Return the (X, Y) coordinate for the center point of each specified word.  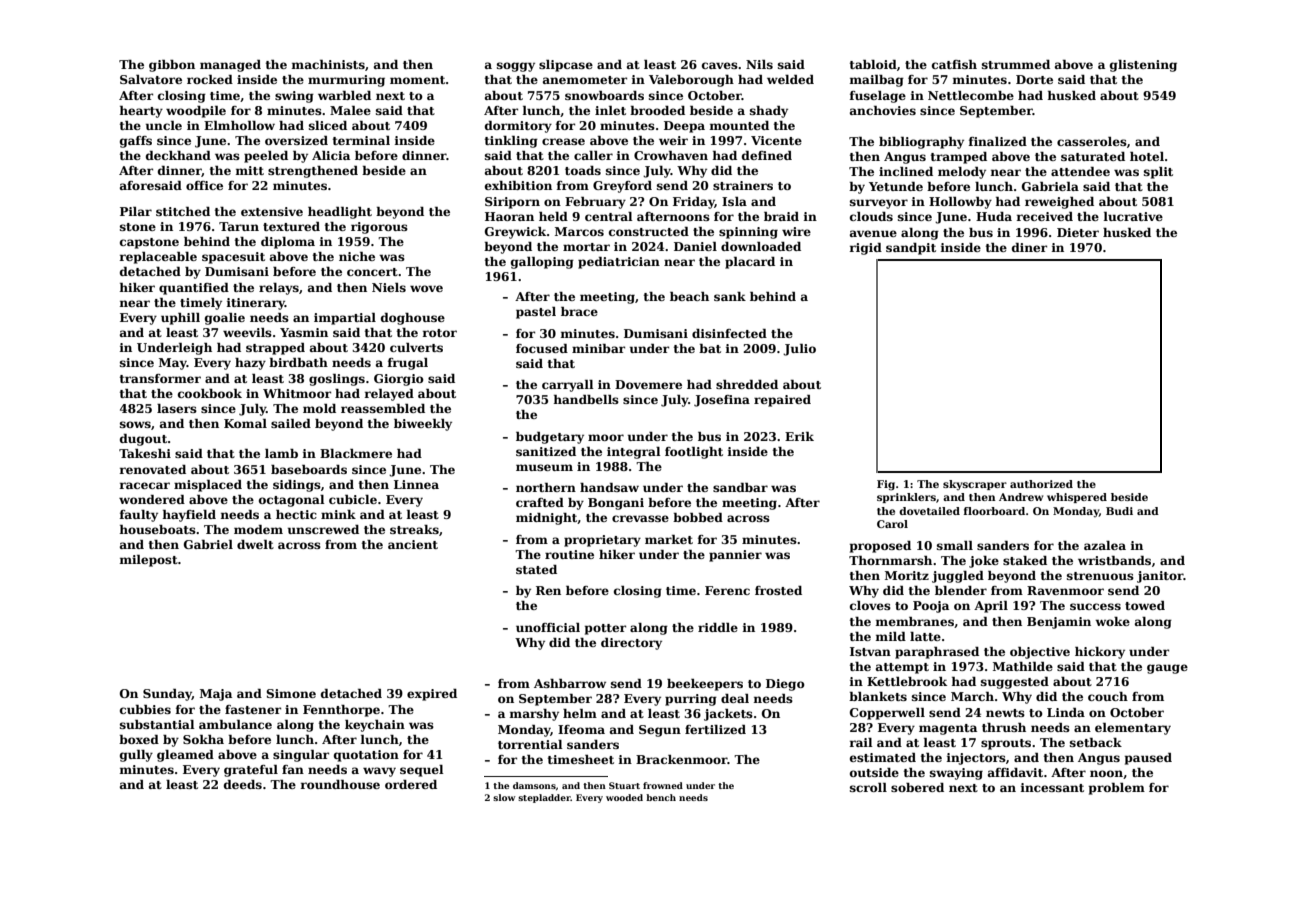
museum (544, 467)
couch (1108, 696)
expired (432, 695)
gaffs (136, 142)
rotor (439, 333)
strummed (1016, 64)
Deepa (684, 127)
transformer (160, 378)
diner (1029, 247)
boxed (139, 739)
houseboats (157, 529)
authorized (1041, 484)
